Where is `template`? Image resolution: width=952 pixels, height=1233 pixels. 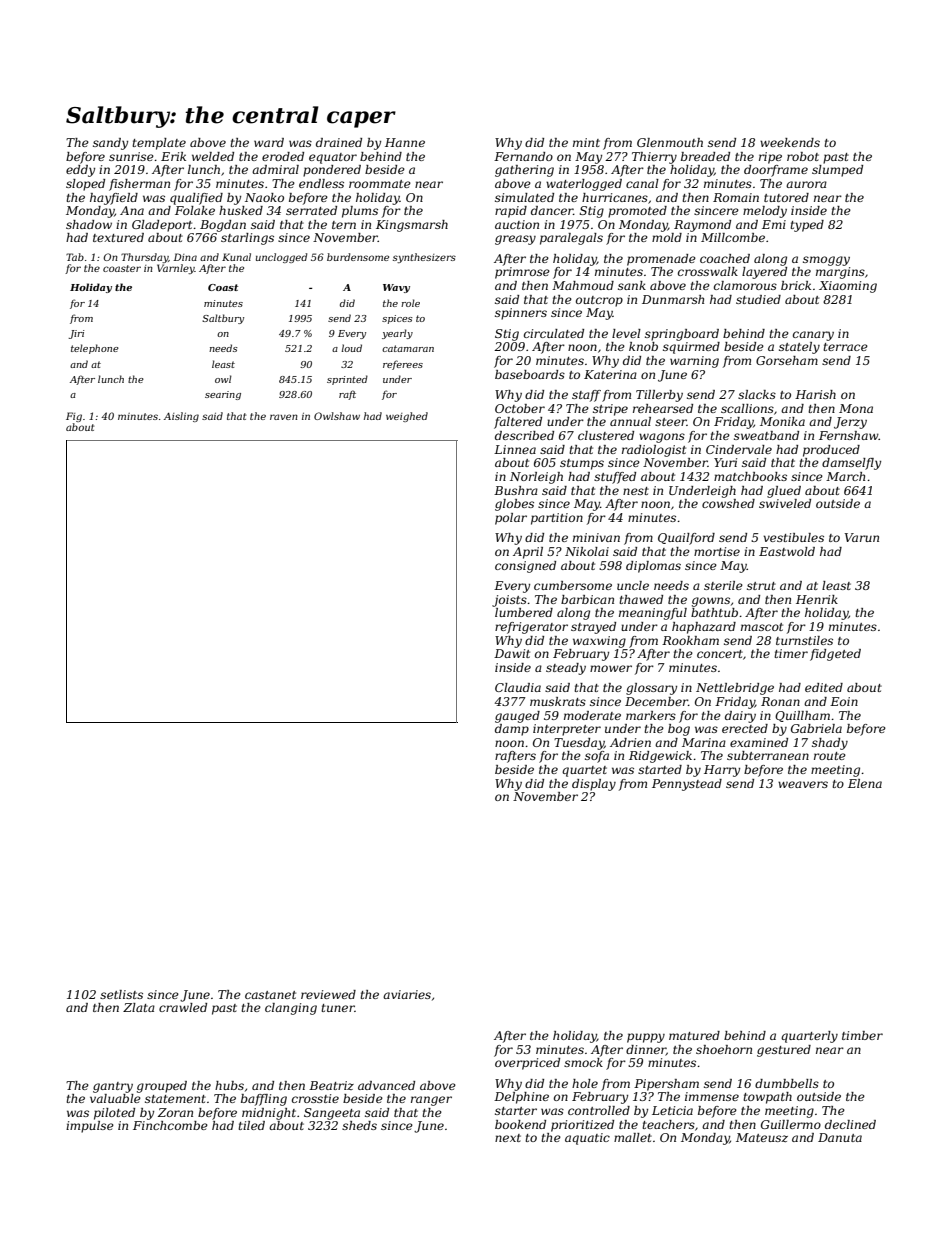 template is located at coordinates (159, 144).
